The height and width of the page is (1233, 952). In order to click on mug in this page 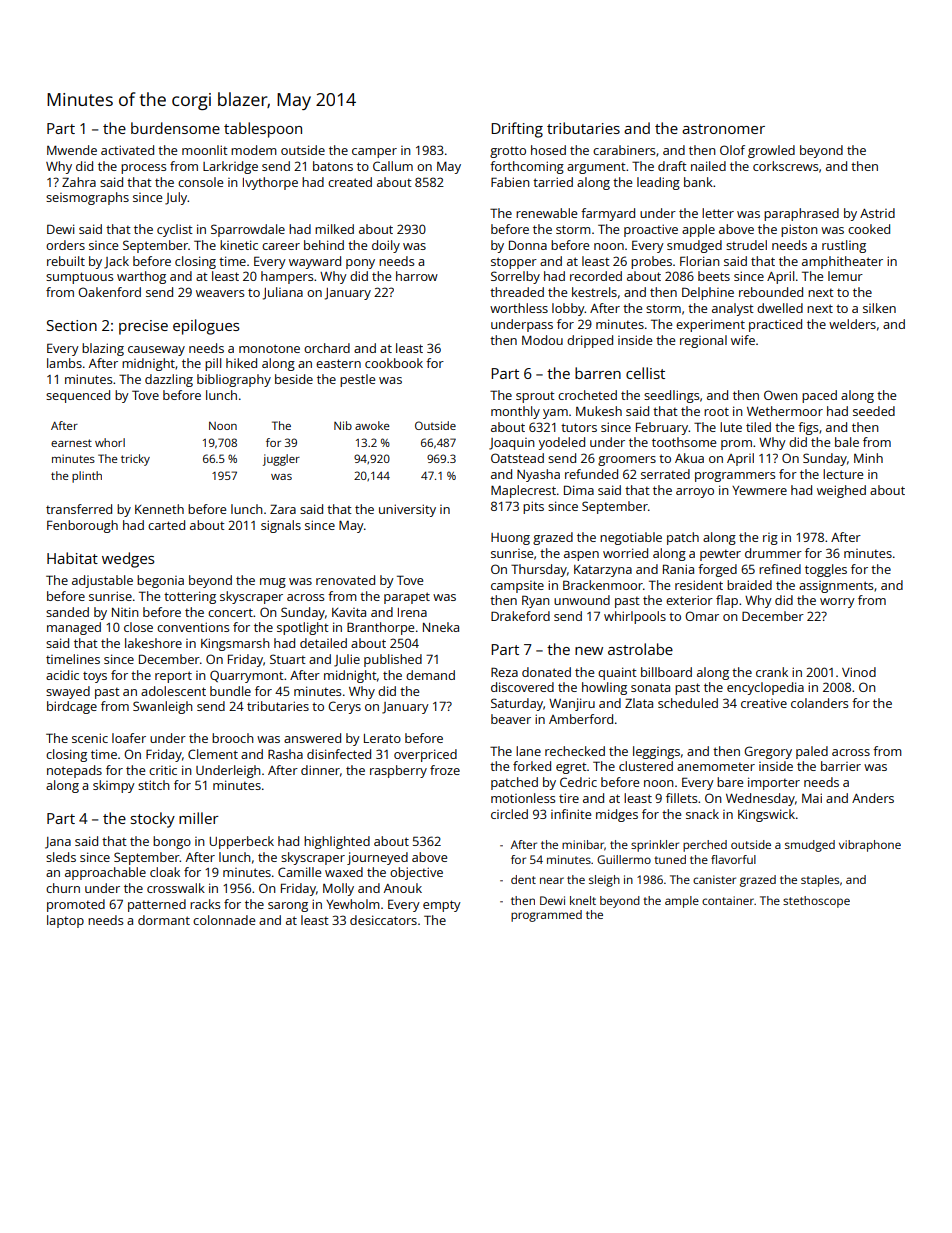, I will do `click(273, 583)`.
